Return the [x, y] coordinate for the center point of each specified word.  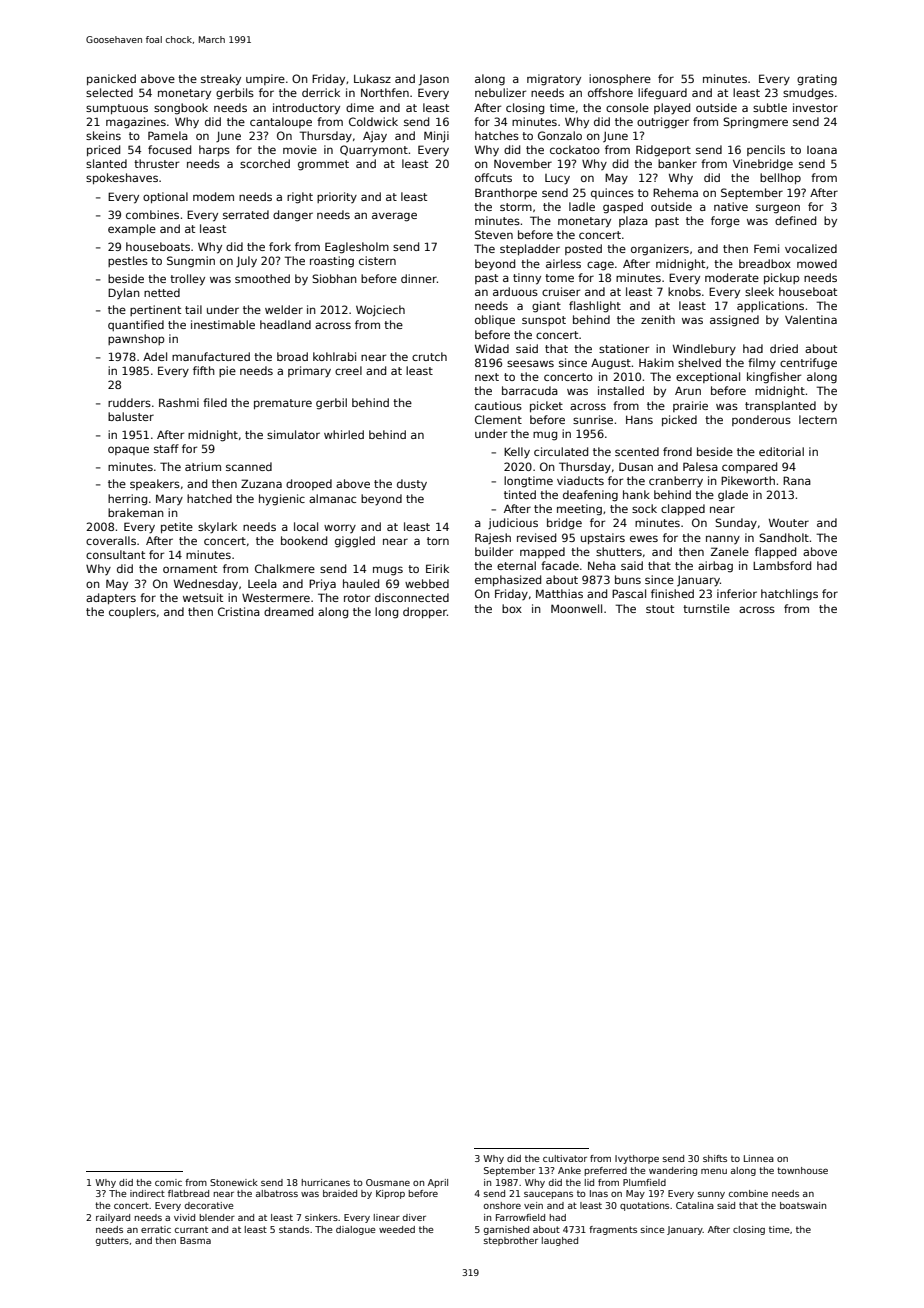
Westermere [276, 597]
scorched [265, 163]
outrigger [663, 123]
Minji [436, 136]
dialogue [356, 1230]
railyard [113, 1218]
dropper [425, 612]
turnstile [706, 608]
